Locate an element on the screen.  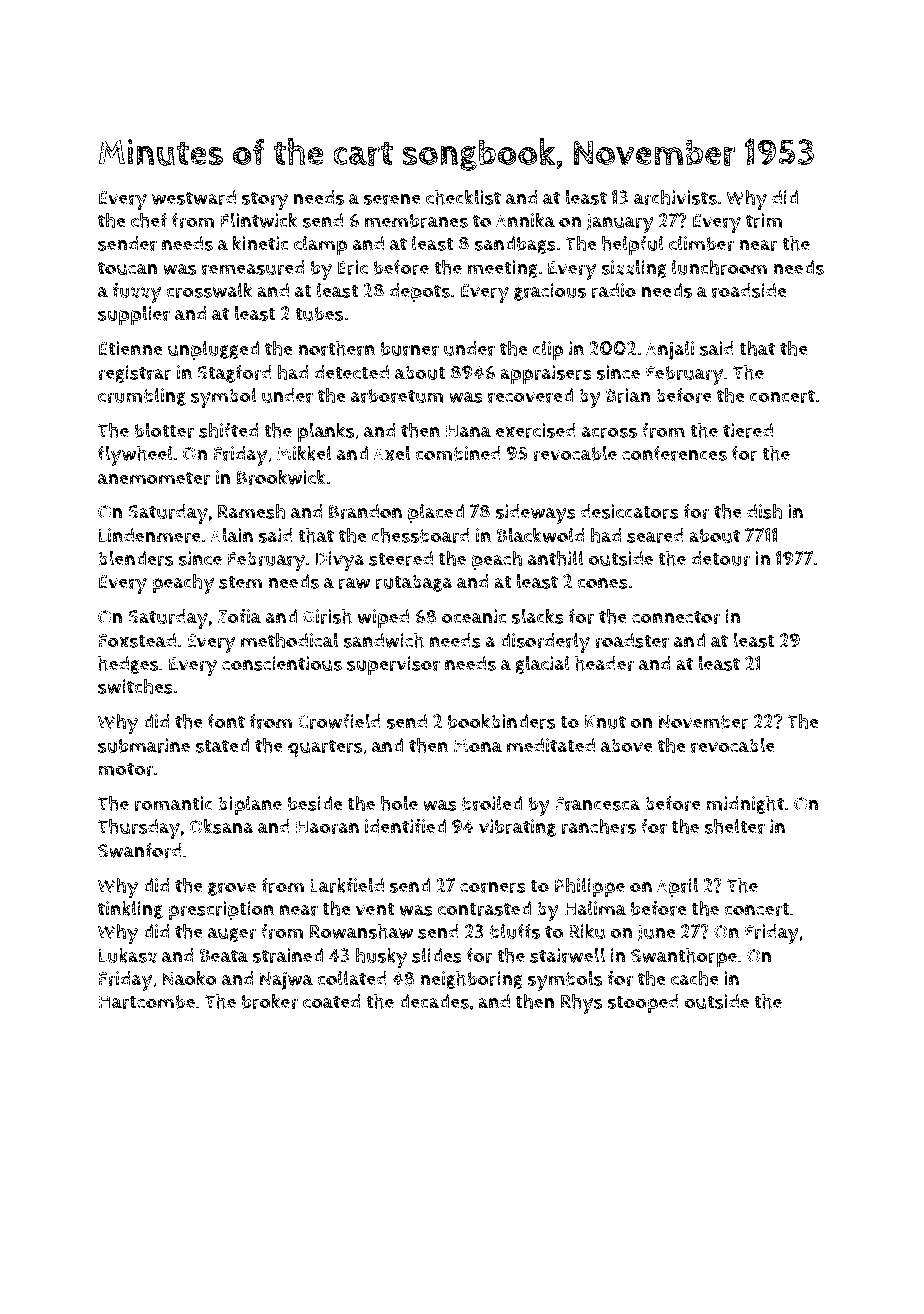
sandbags is located at coordinates (515, 245).
